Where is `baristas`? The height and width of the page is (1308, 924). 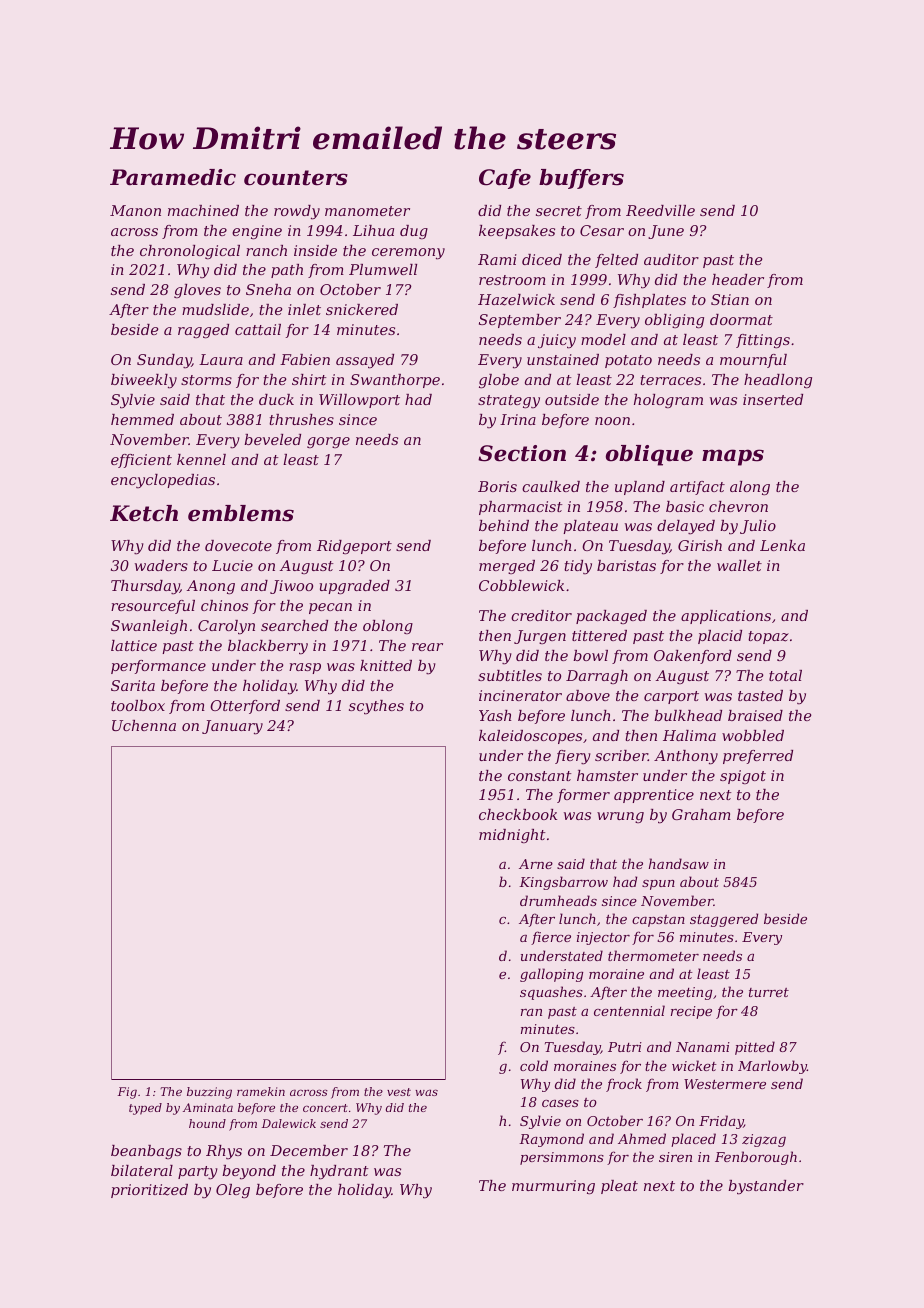 baristas is located at coordinates (626, 565).
